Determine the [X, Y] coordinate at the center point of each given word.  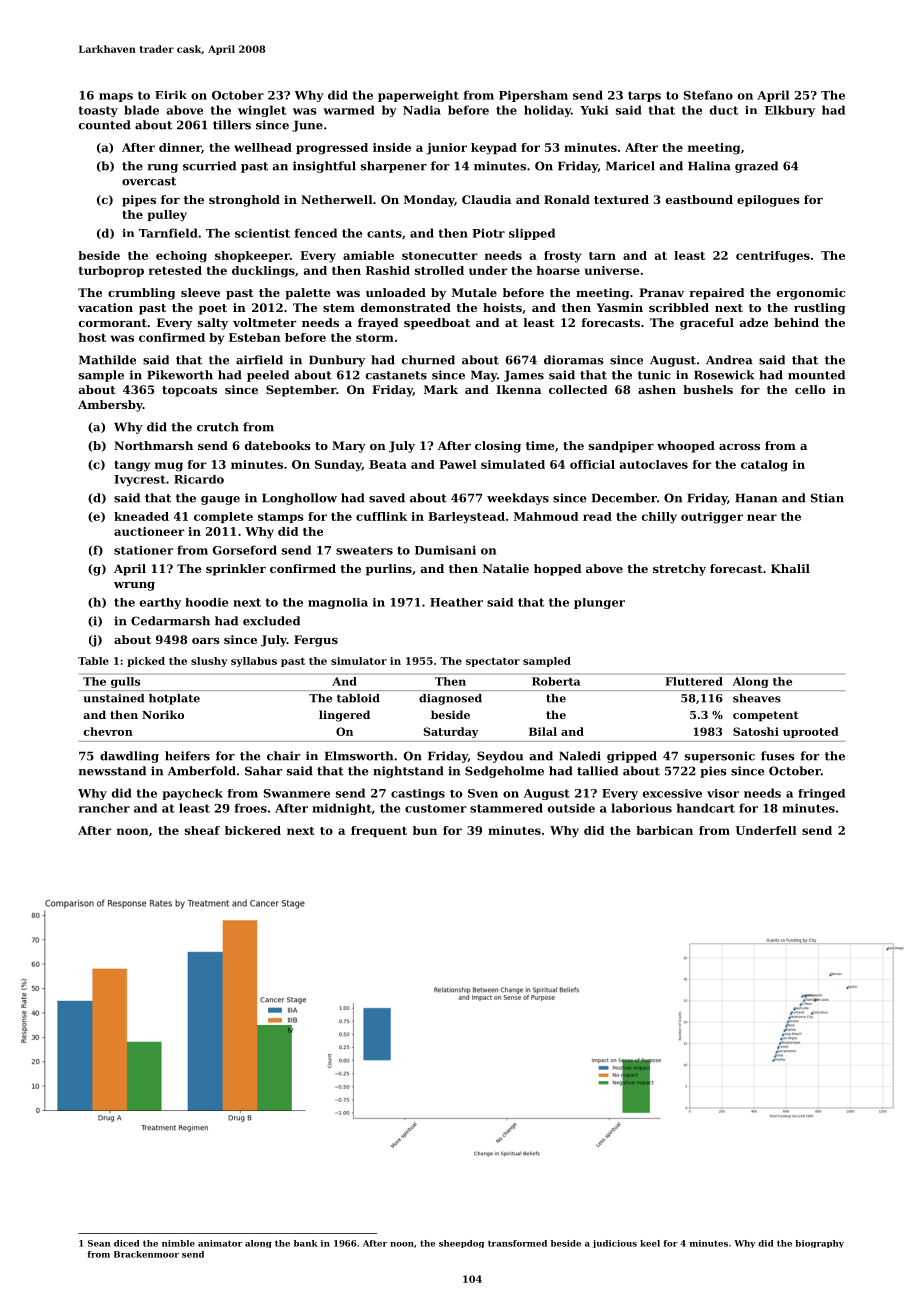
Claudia [486, 199]
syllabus [254, 662]
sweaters [364, 550]
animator [220, 1243]
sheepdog [461, 1244]
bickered [253, 830]
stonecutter [440, 256]
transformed [517, 1243]
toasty [98, 111]
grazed [756, 167]
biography [819, 1244]
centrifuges [773, 257]
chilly [659, 518]
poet [213, 309]
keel [650, 1243]
